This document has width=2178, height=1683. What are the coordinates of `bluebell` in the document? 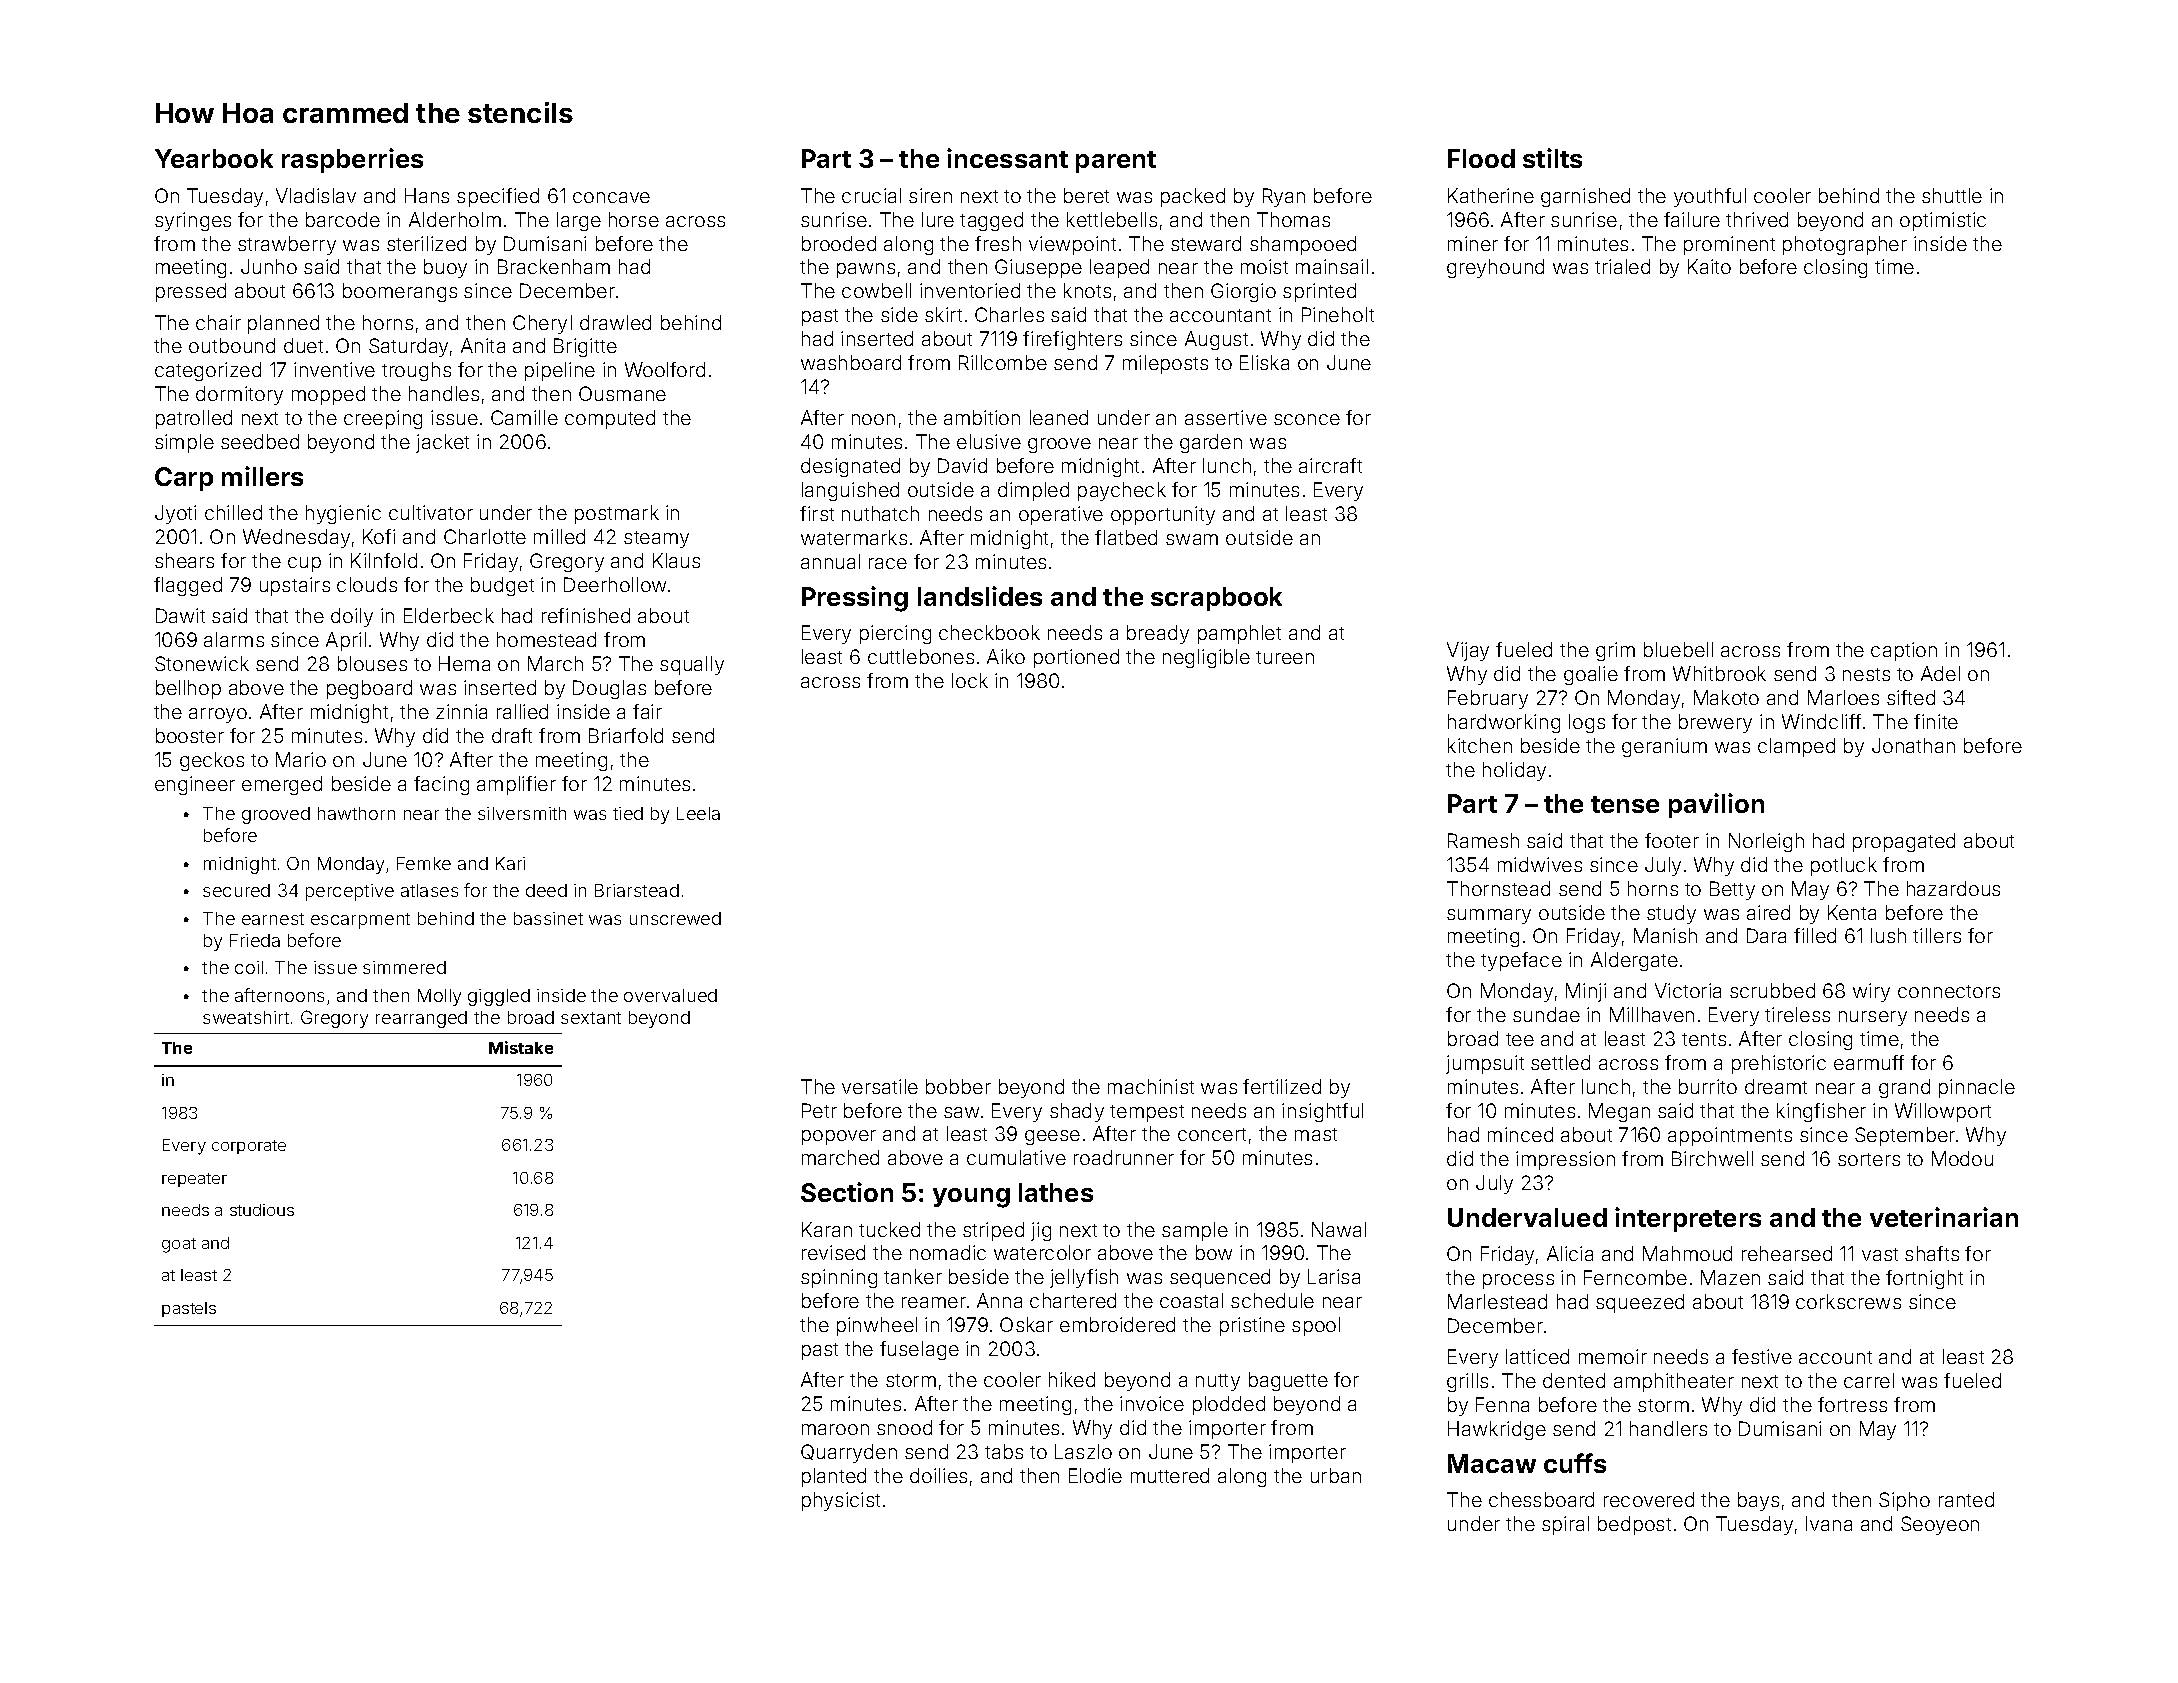 It's located at (1678, 649).
